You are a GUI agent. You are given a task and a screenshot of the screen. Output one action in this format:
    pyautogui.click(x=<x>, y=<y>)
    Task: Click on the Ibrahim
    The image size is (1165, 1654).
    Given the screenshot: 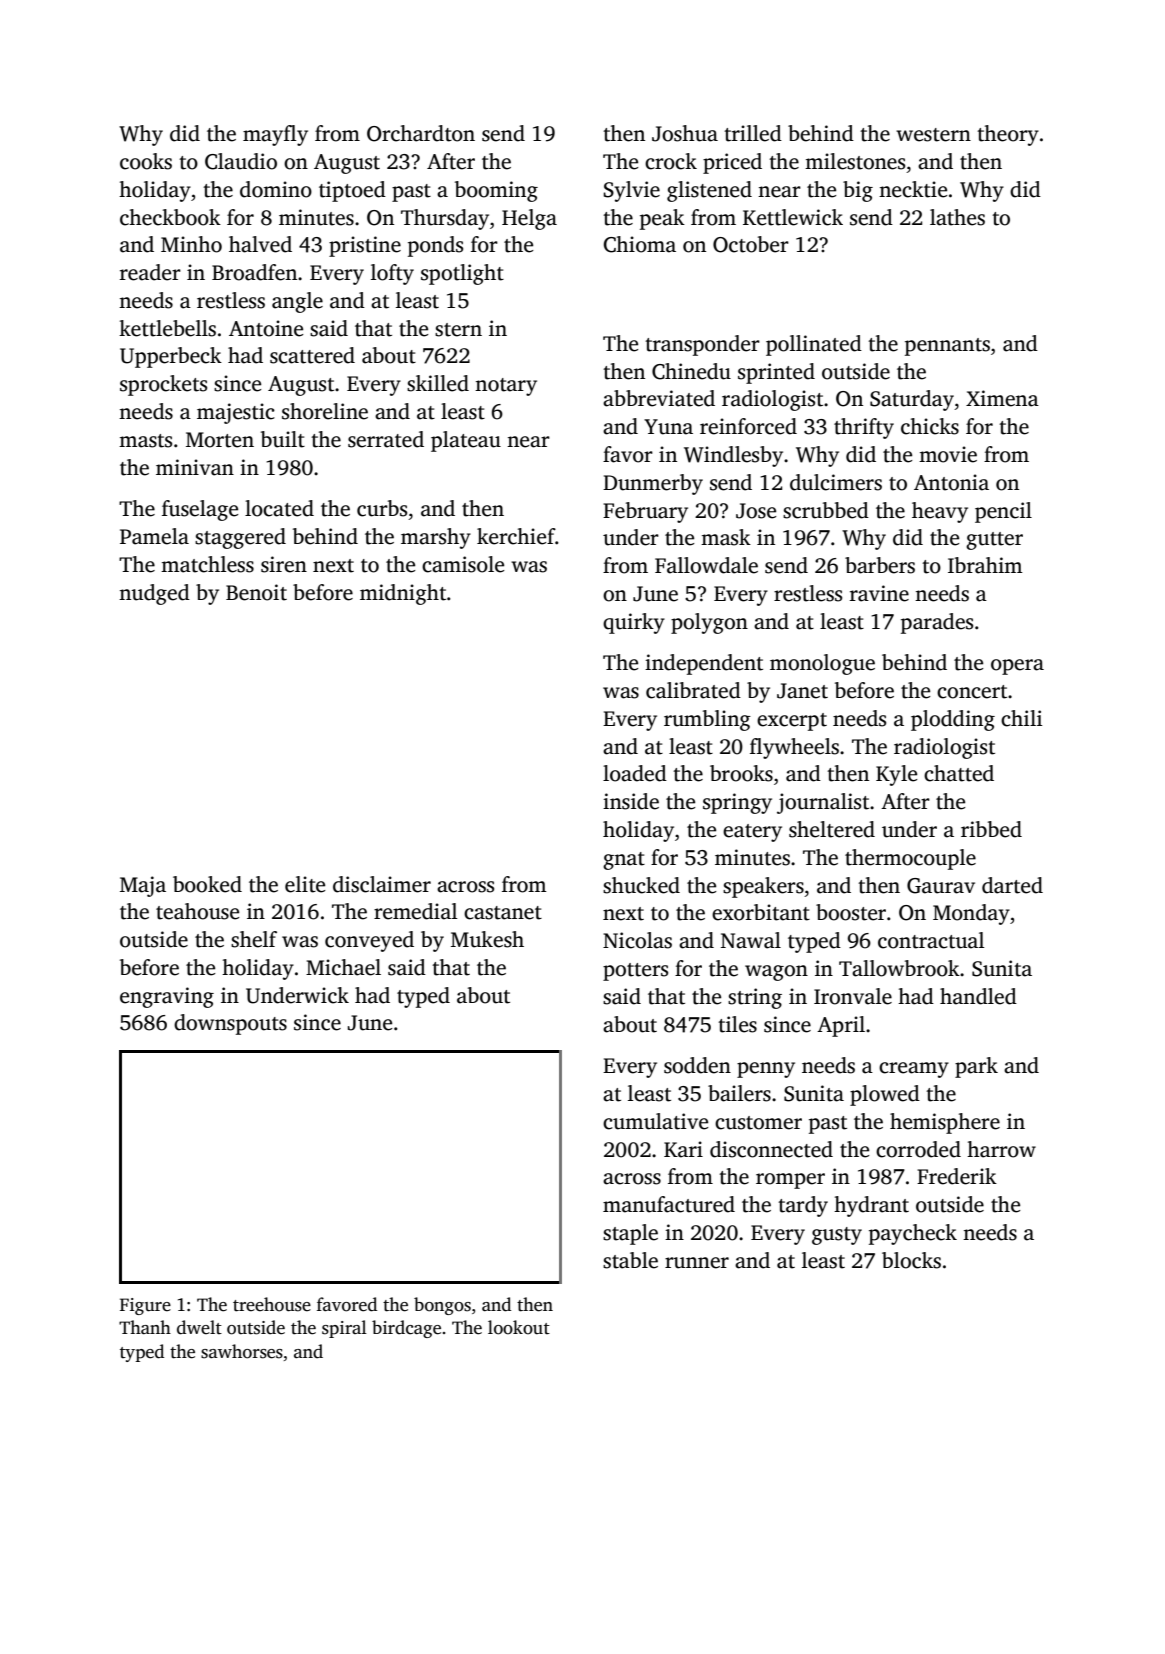 What is the action you would take?
    pyautogui.click(x=985, y=565)
